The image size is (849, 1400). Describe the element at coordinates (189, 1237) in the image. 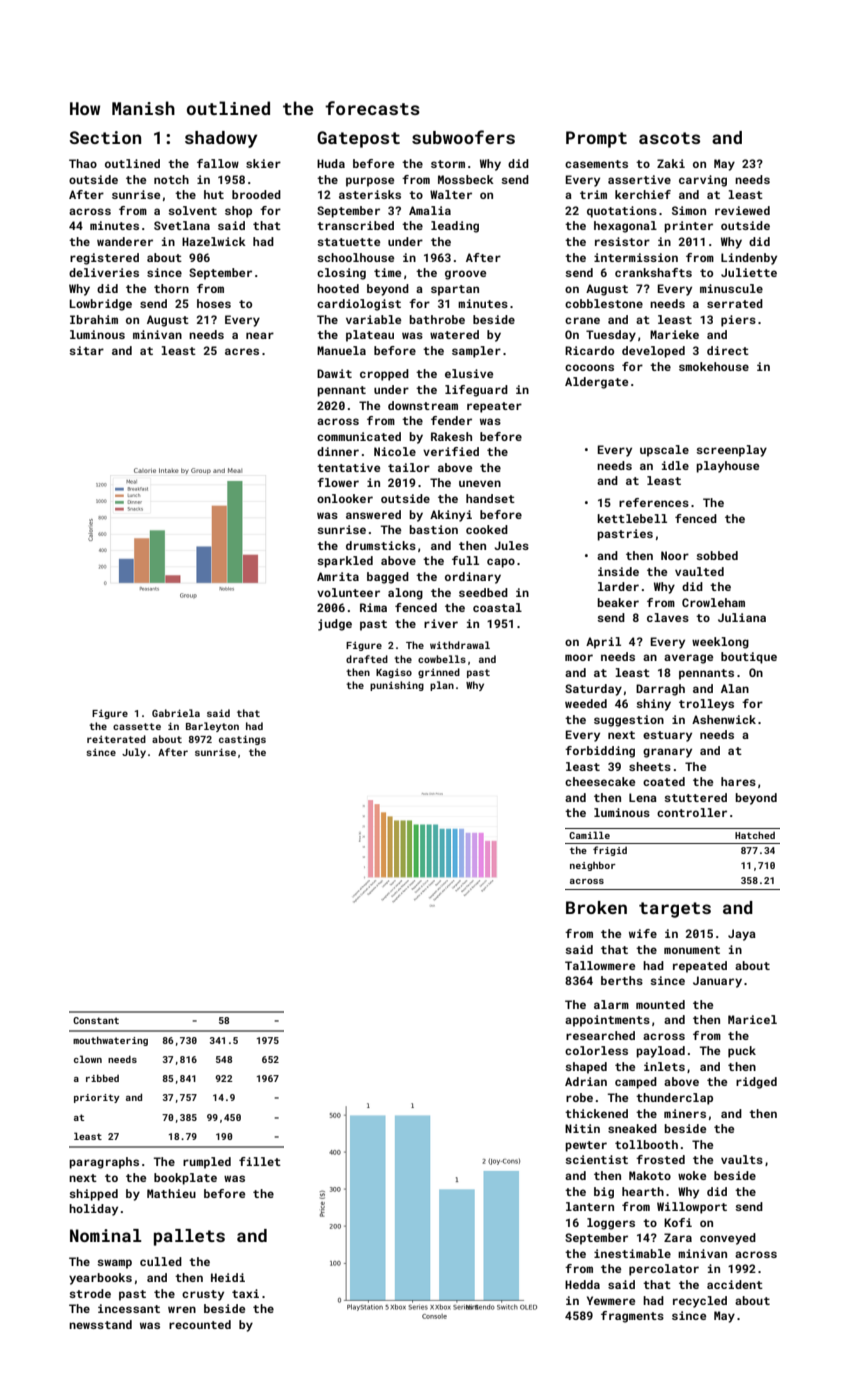

I see `pallets` at that location.
